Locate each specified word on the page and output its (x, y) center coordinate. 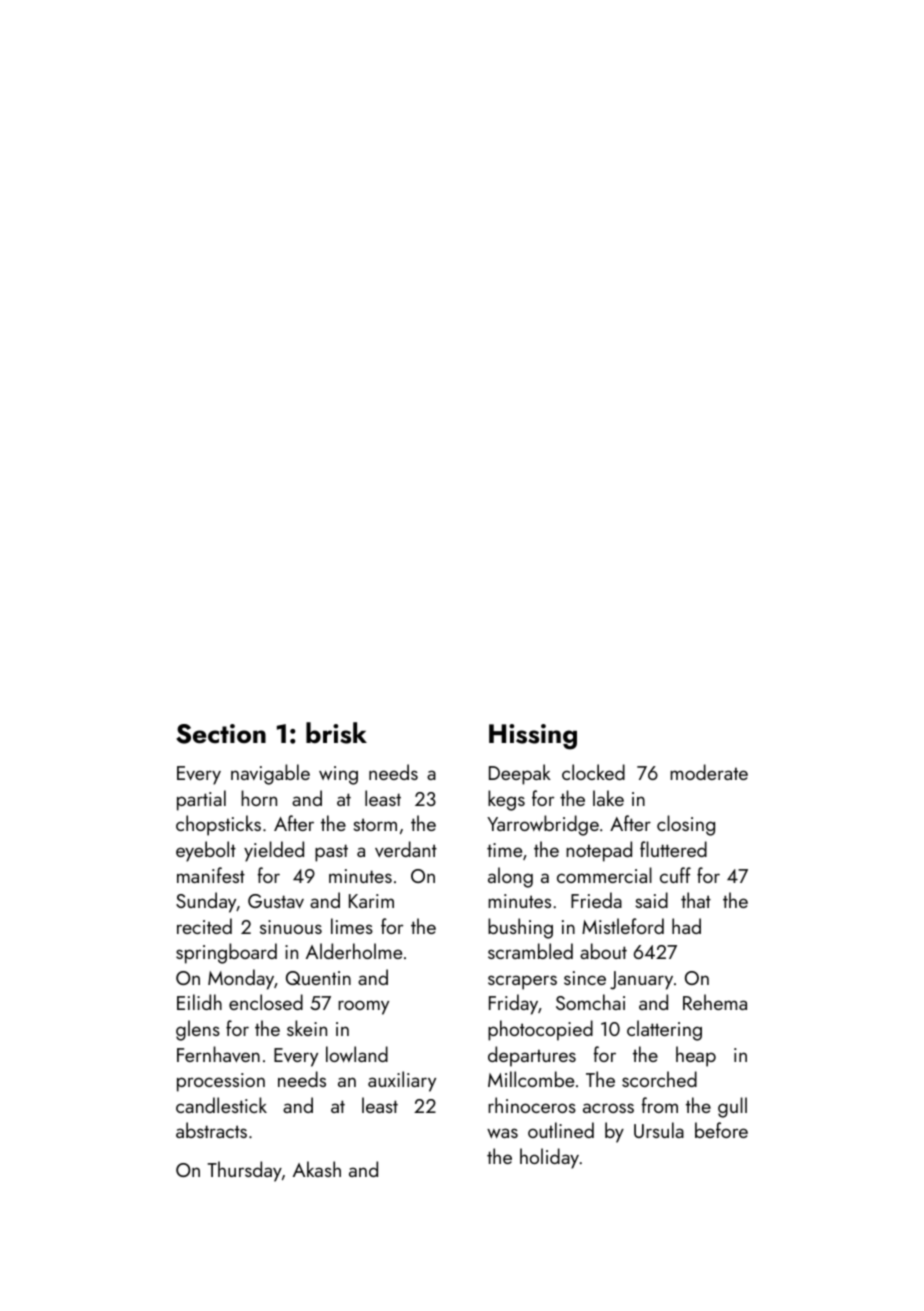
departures (532, 1056)
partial (201, 800)
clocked (593, 772)
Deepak (520, 774)
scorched (659, 1079)
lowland (357, 1054)
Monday (241, 979)
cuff (675, 875)
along (510, 877)
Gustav (276, 901)
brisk (336, 733)
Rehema (715, 1002)
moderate (709, 772)
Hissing (533, 737)
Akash (317, 1169)
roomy (363, 1007)
